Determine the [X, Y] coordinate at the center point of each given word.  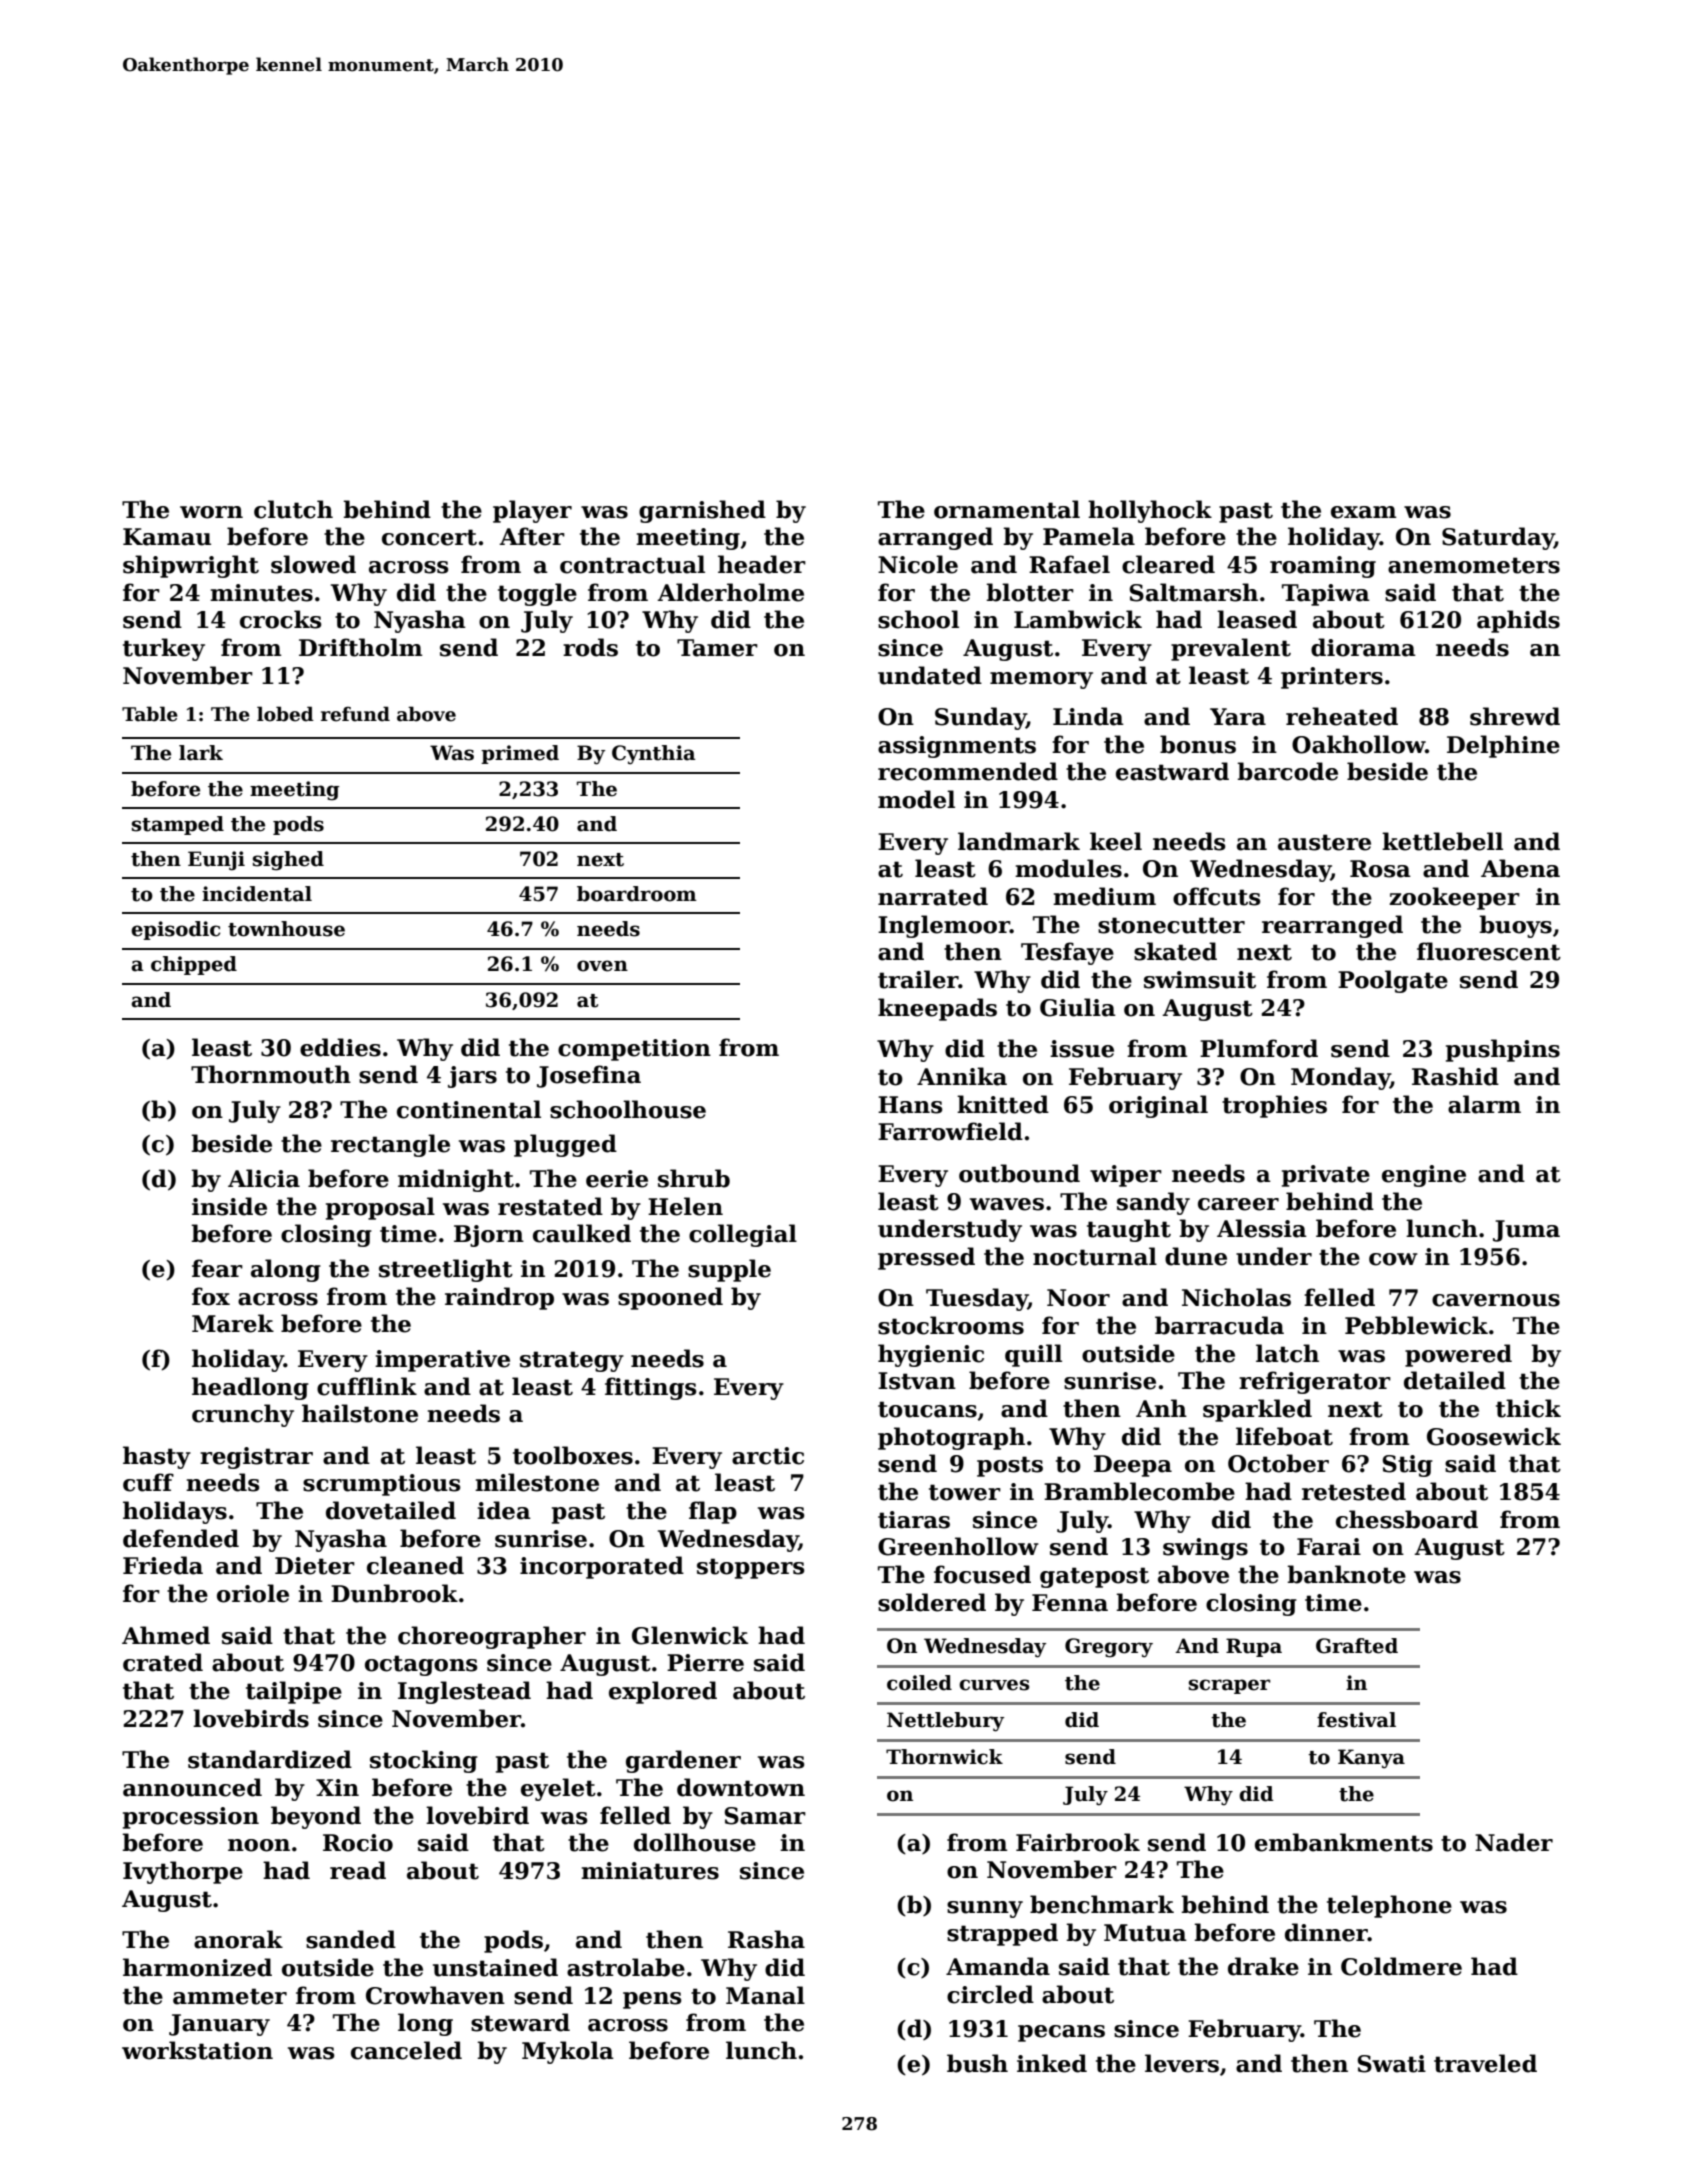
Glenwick [690, 1635]
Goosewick [1494, 1436]
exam [1364, 512]
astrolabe [626, 1967]
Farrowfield [950, 1131]
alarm [1484, 1104]
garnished [702, 511]
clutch [293, 509]
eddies [340, 1047]
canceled [406, 2050]
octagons [421, 1665]
